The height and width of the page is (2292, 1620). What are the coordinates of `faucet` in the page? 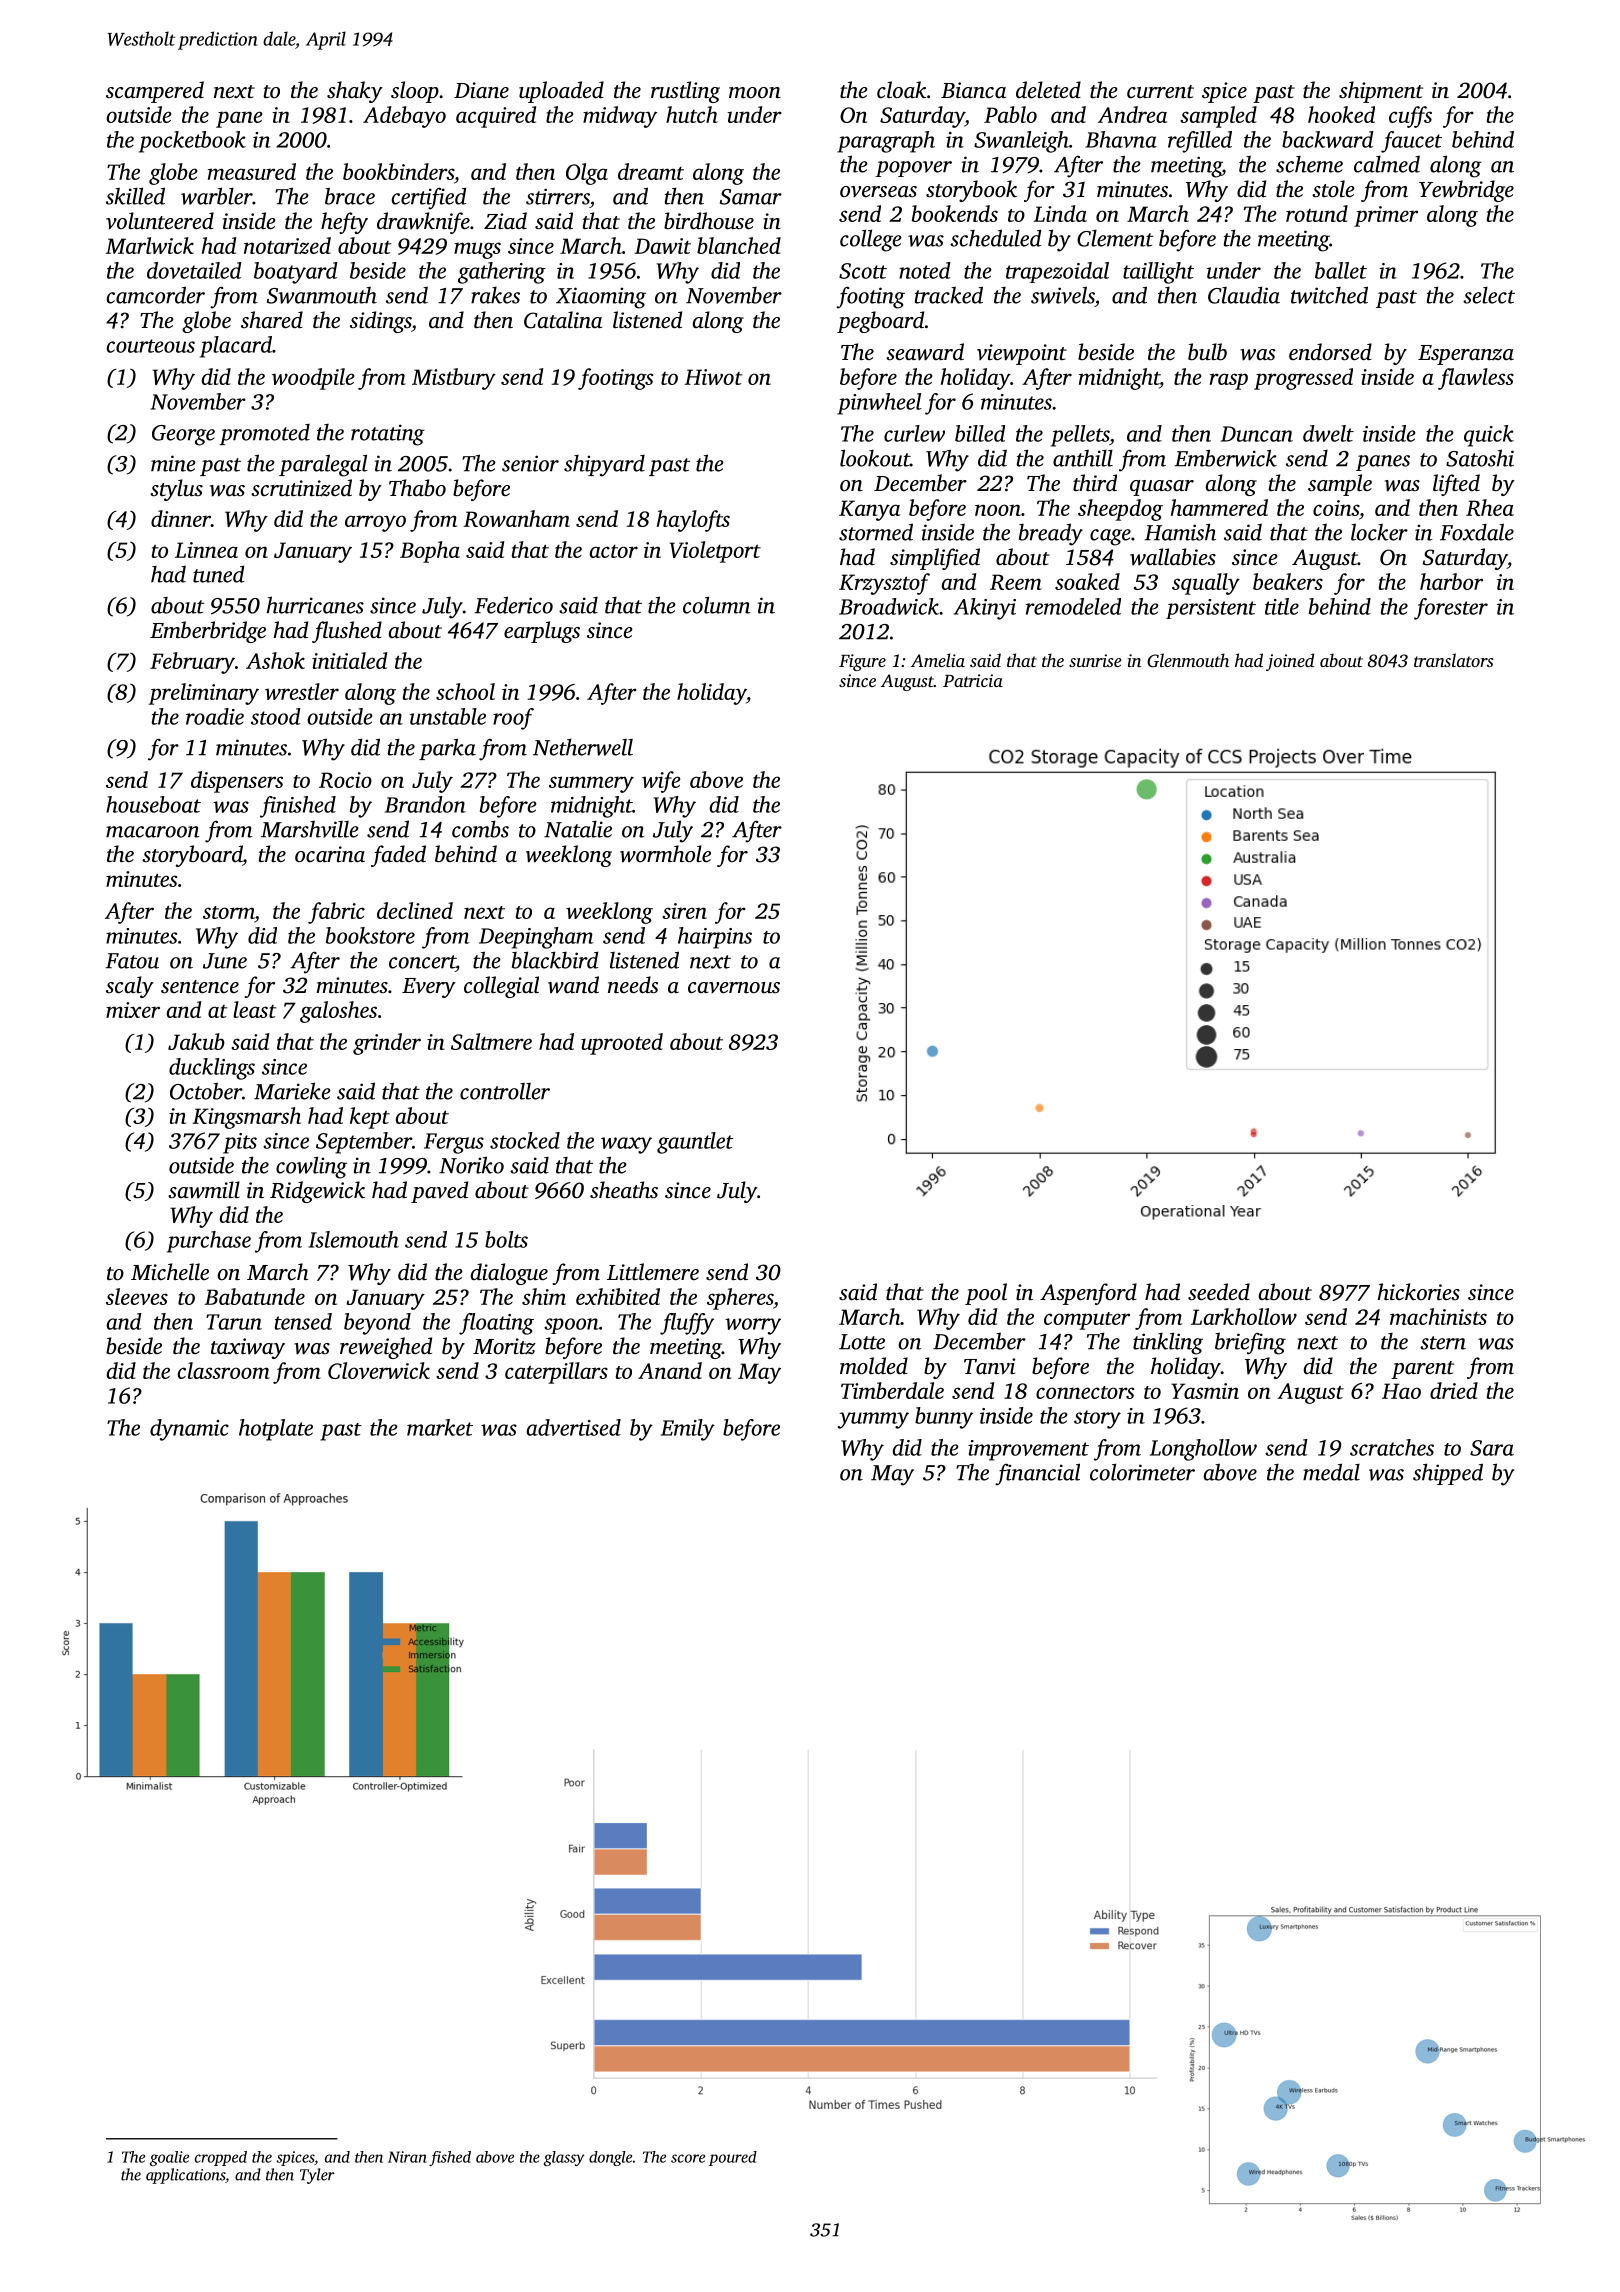 It's located at (1411, 142).
